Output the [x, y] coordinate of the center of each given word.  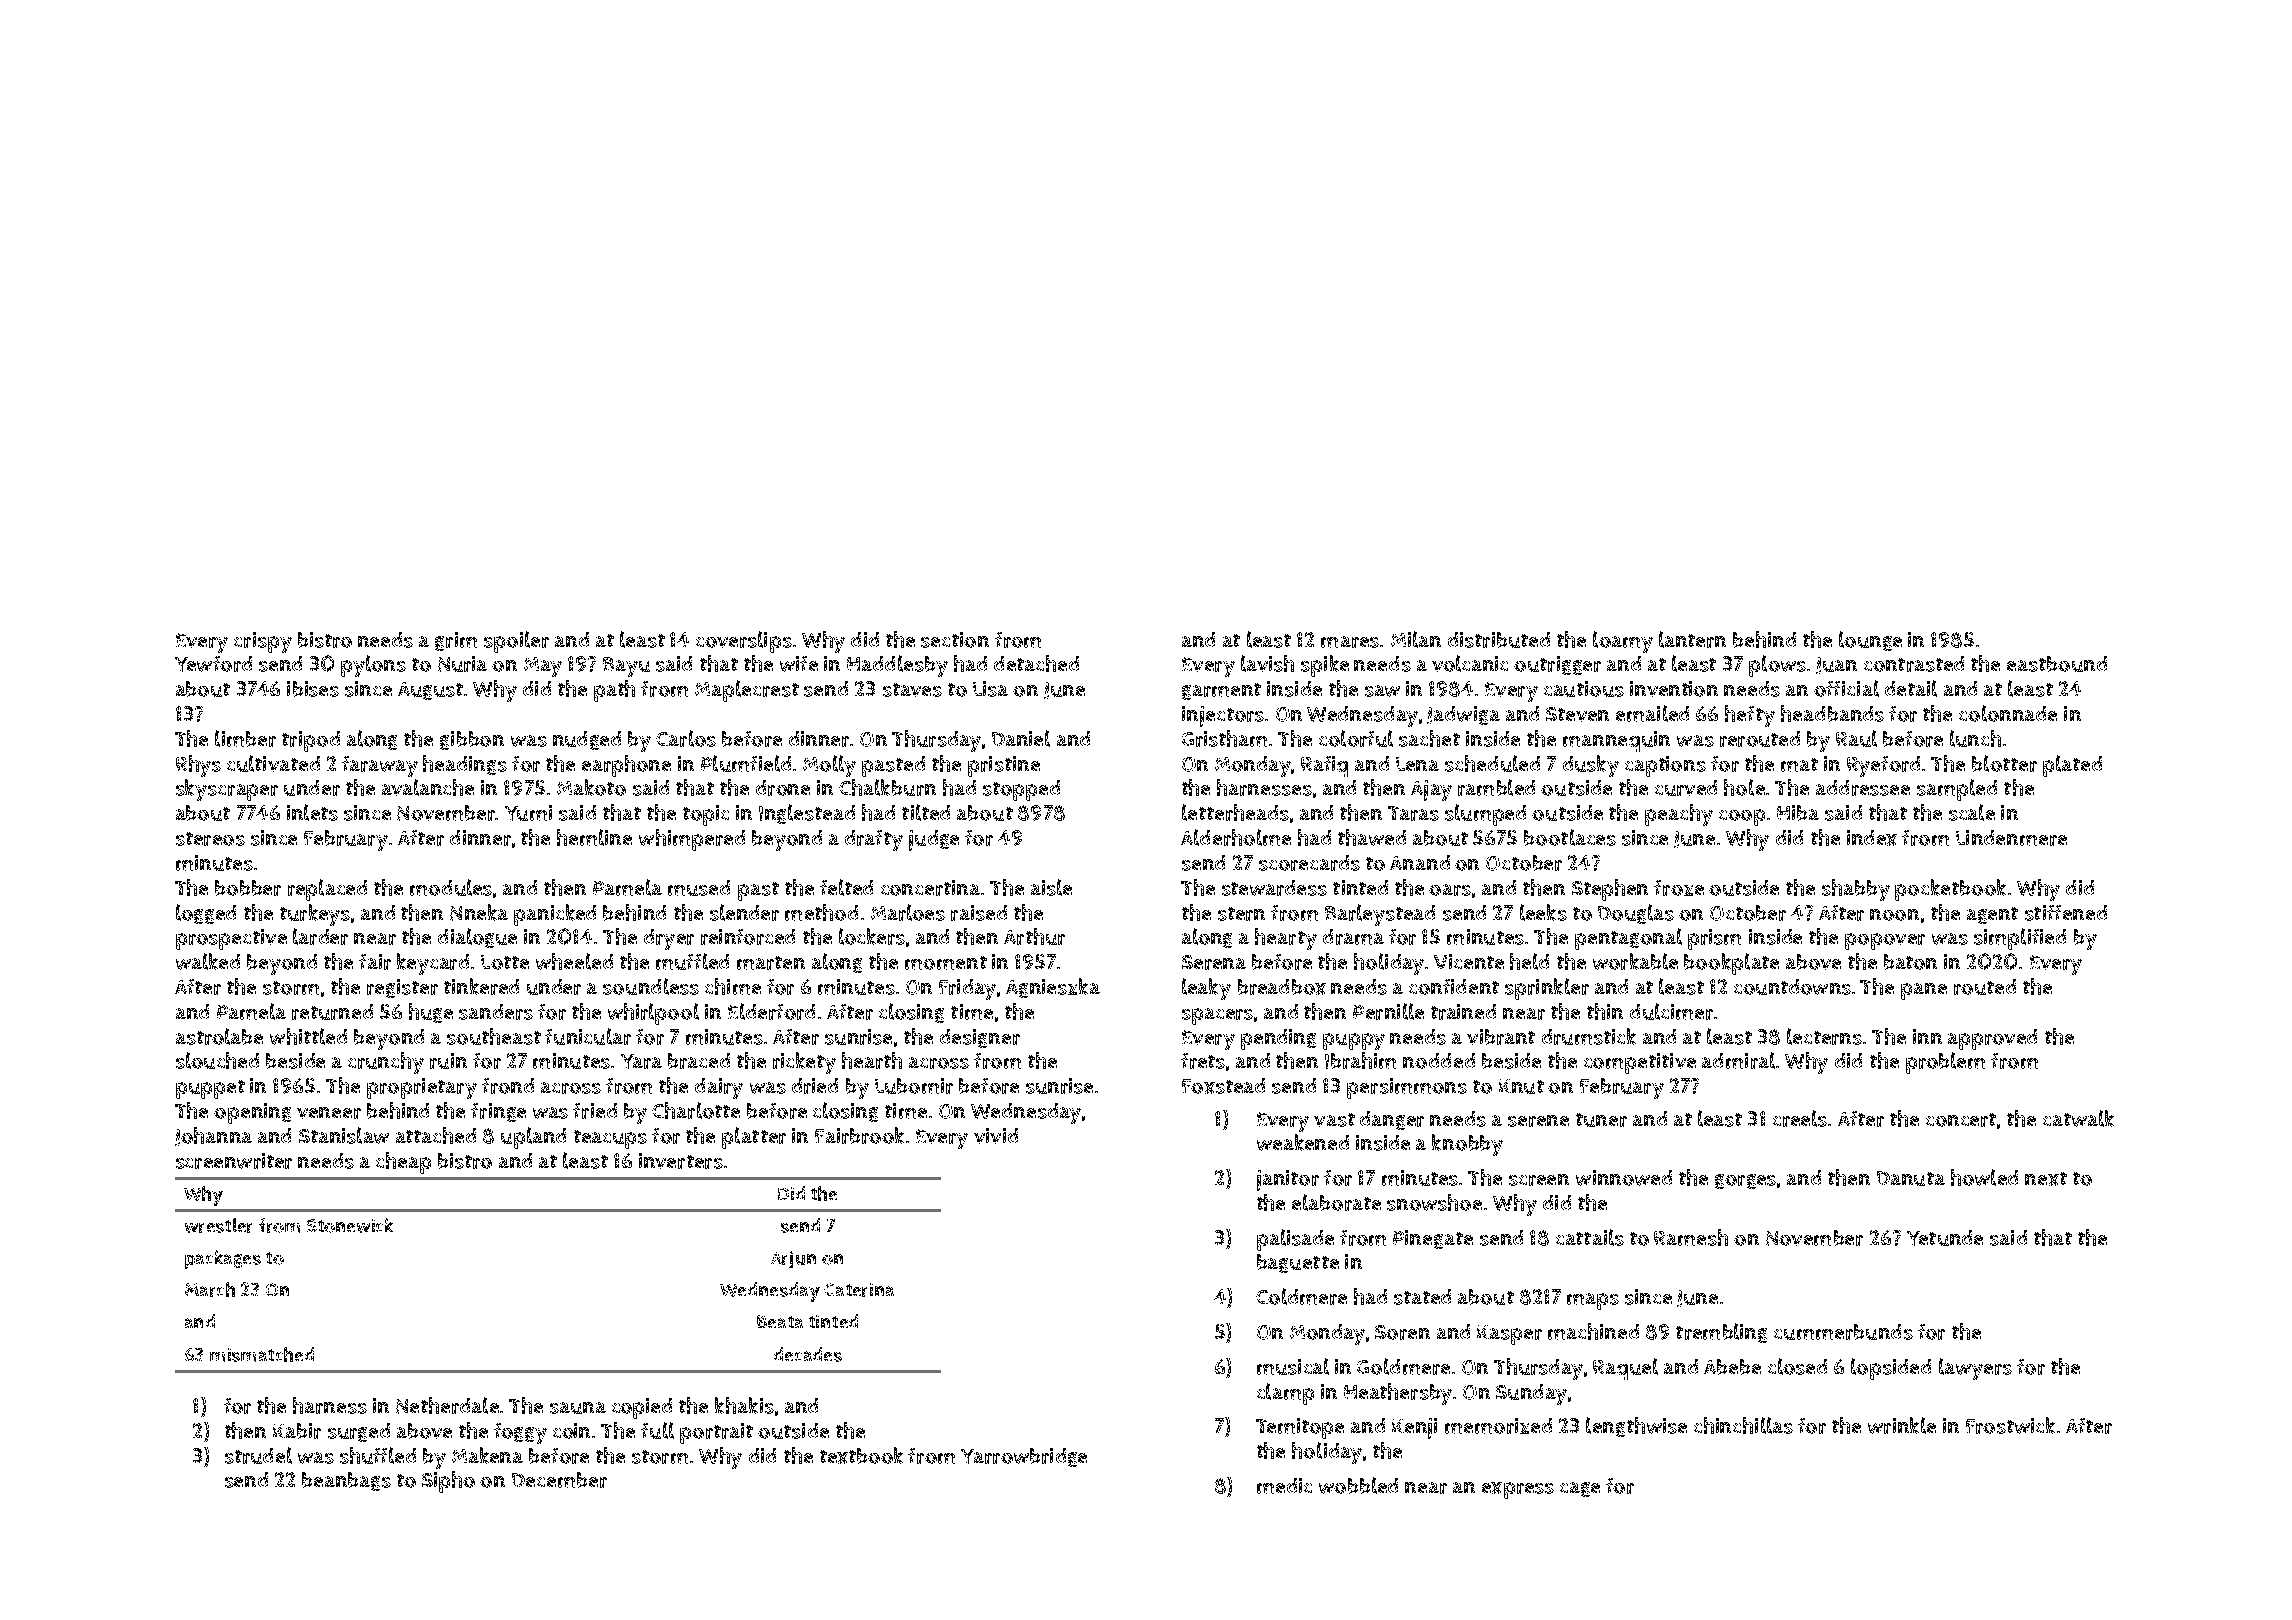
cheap [403, 1163]
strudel [258, 1455]
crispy [263, 642]
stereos [210, 839]
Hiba [1798, 813]
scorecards [1309, 863]
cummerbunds [1843, 1332]
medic [1284, 1486]
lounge [1870, 641]
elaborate [1336, 1202]
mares [1350, 642]
